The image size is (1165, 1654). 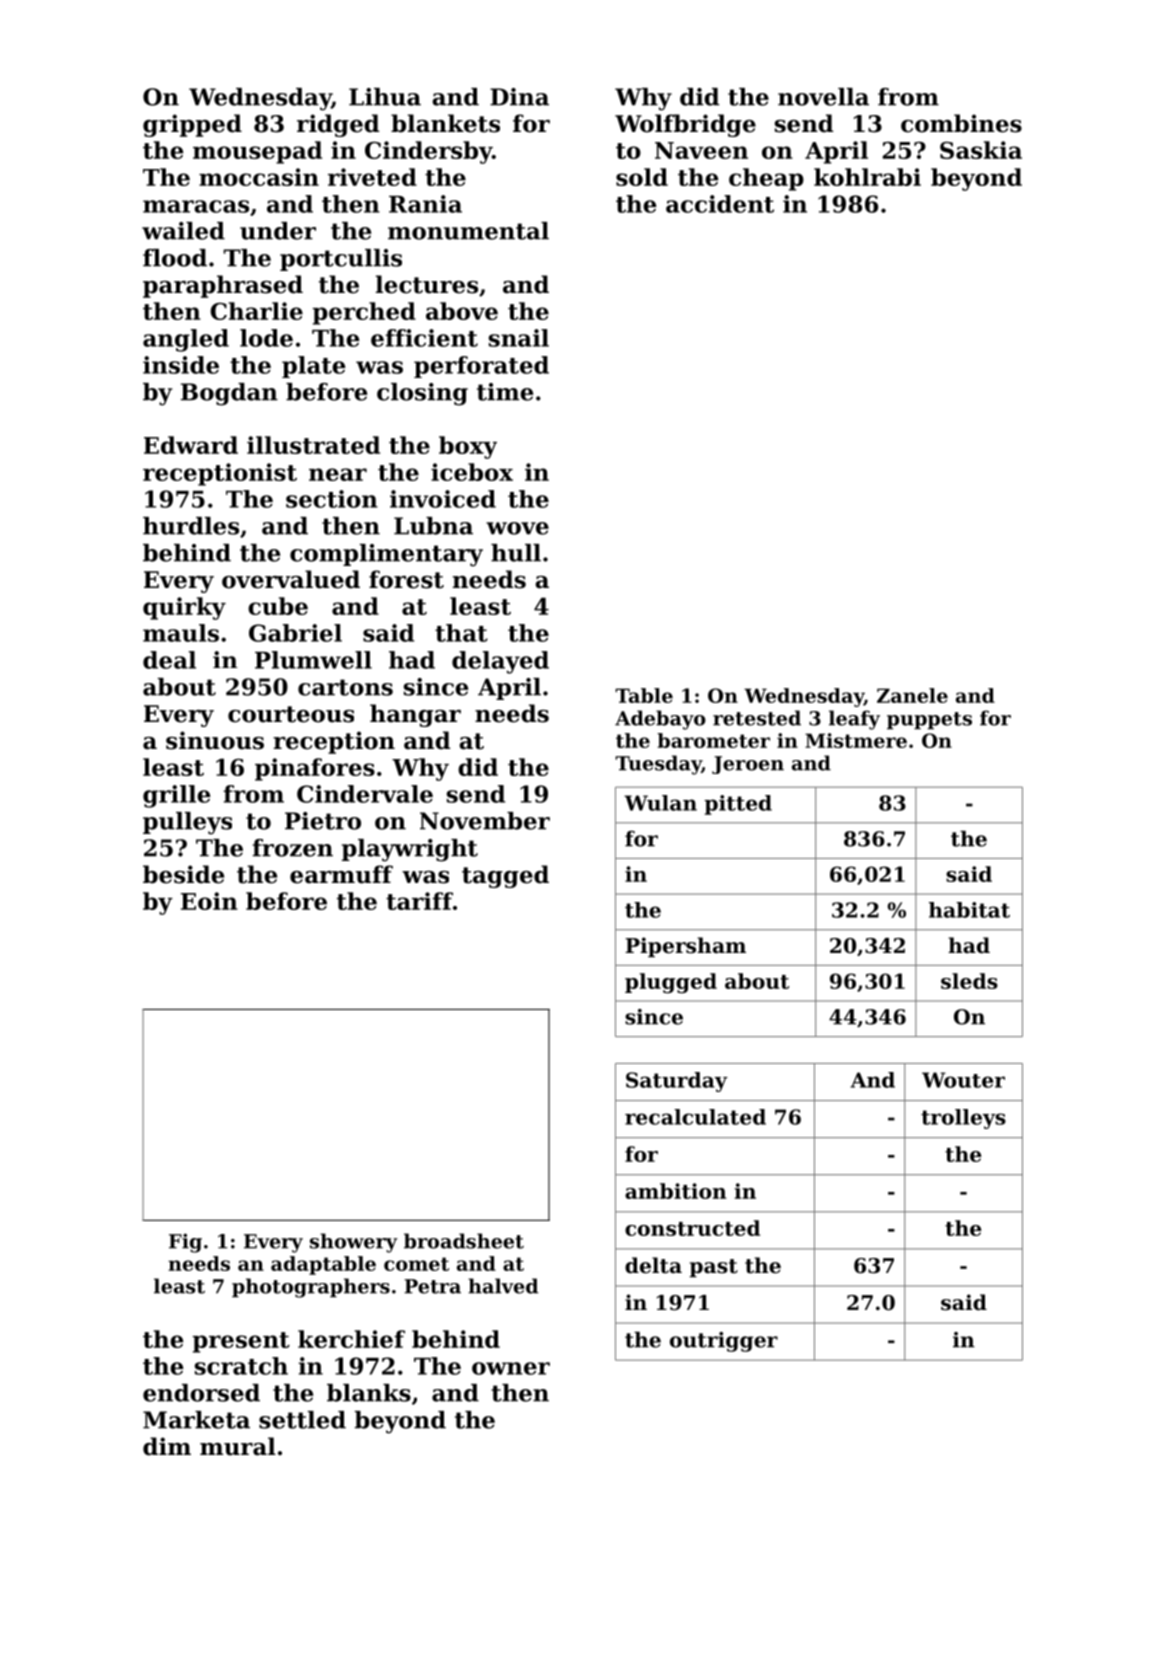 What do you see at coordinates (519, 338) in the screenshot?
I see `snail` at bounding box center [519, 338].
